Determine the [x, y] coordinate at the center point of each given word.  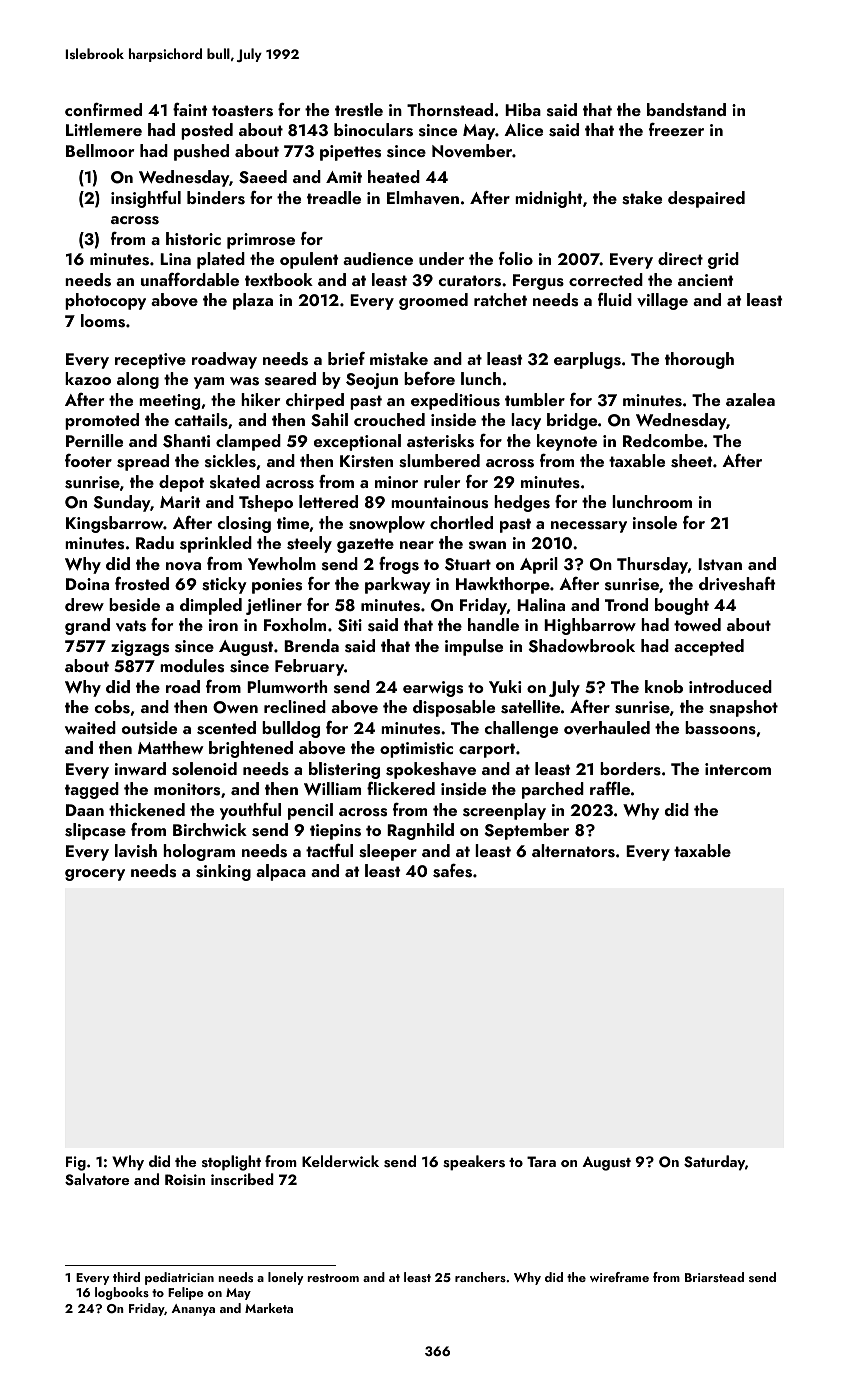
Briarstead [714, 1277]
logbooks [122, 1293]
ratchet [500, 299]
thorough [699, 360]
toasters [242, 111]
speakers [474, 1163]
